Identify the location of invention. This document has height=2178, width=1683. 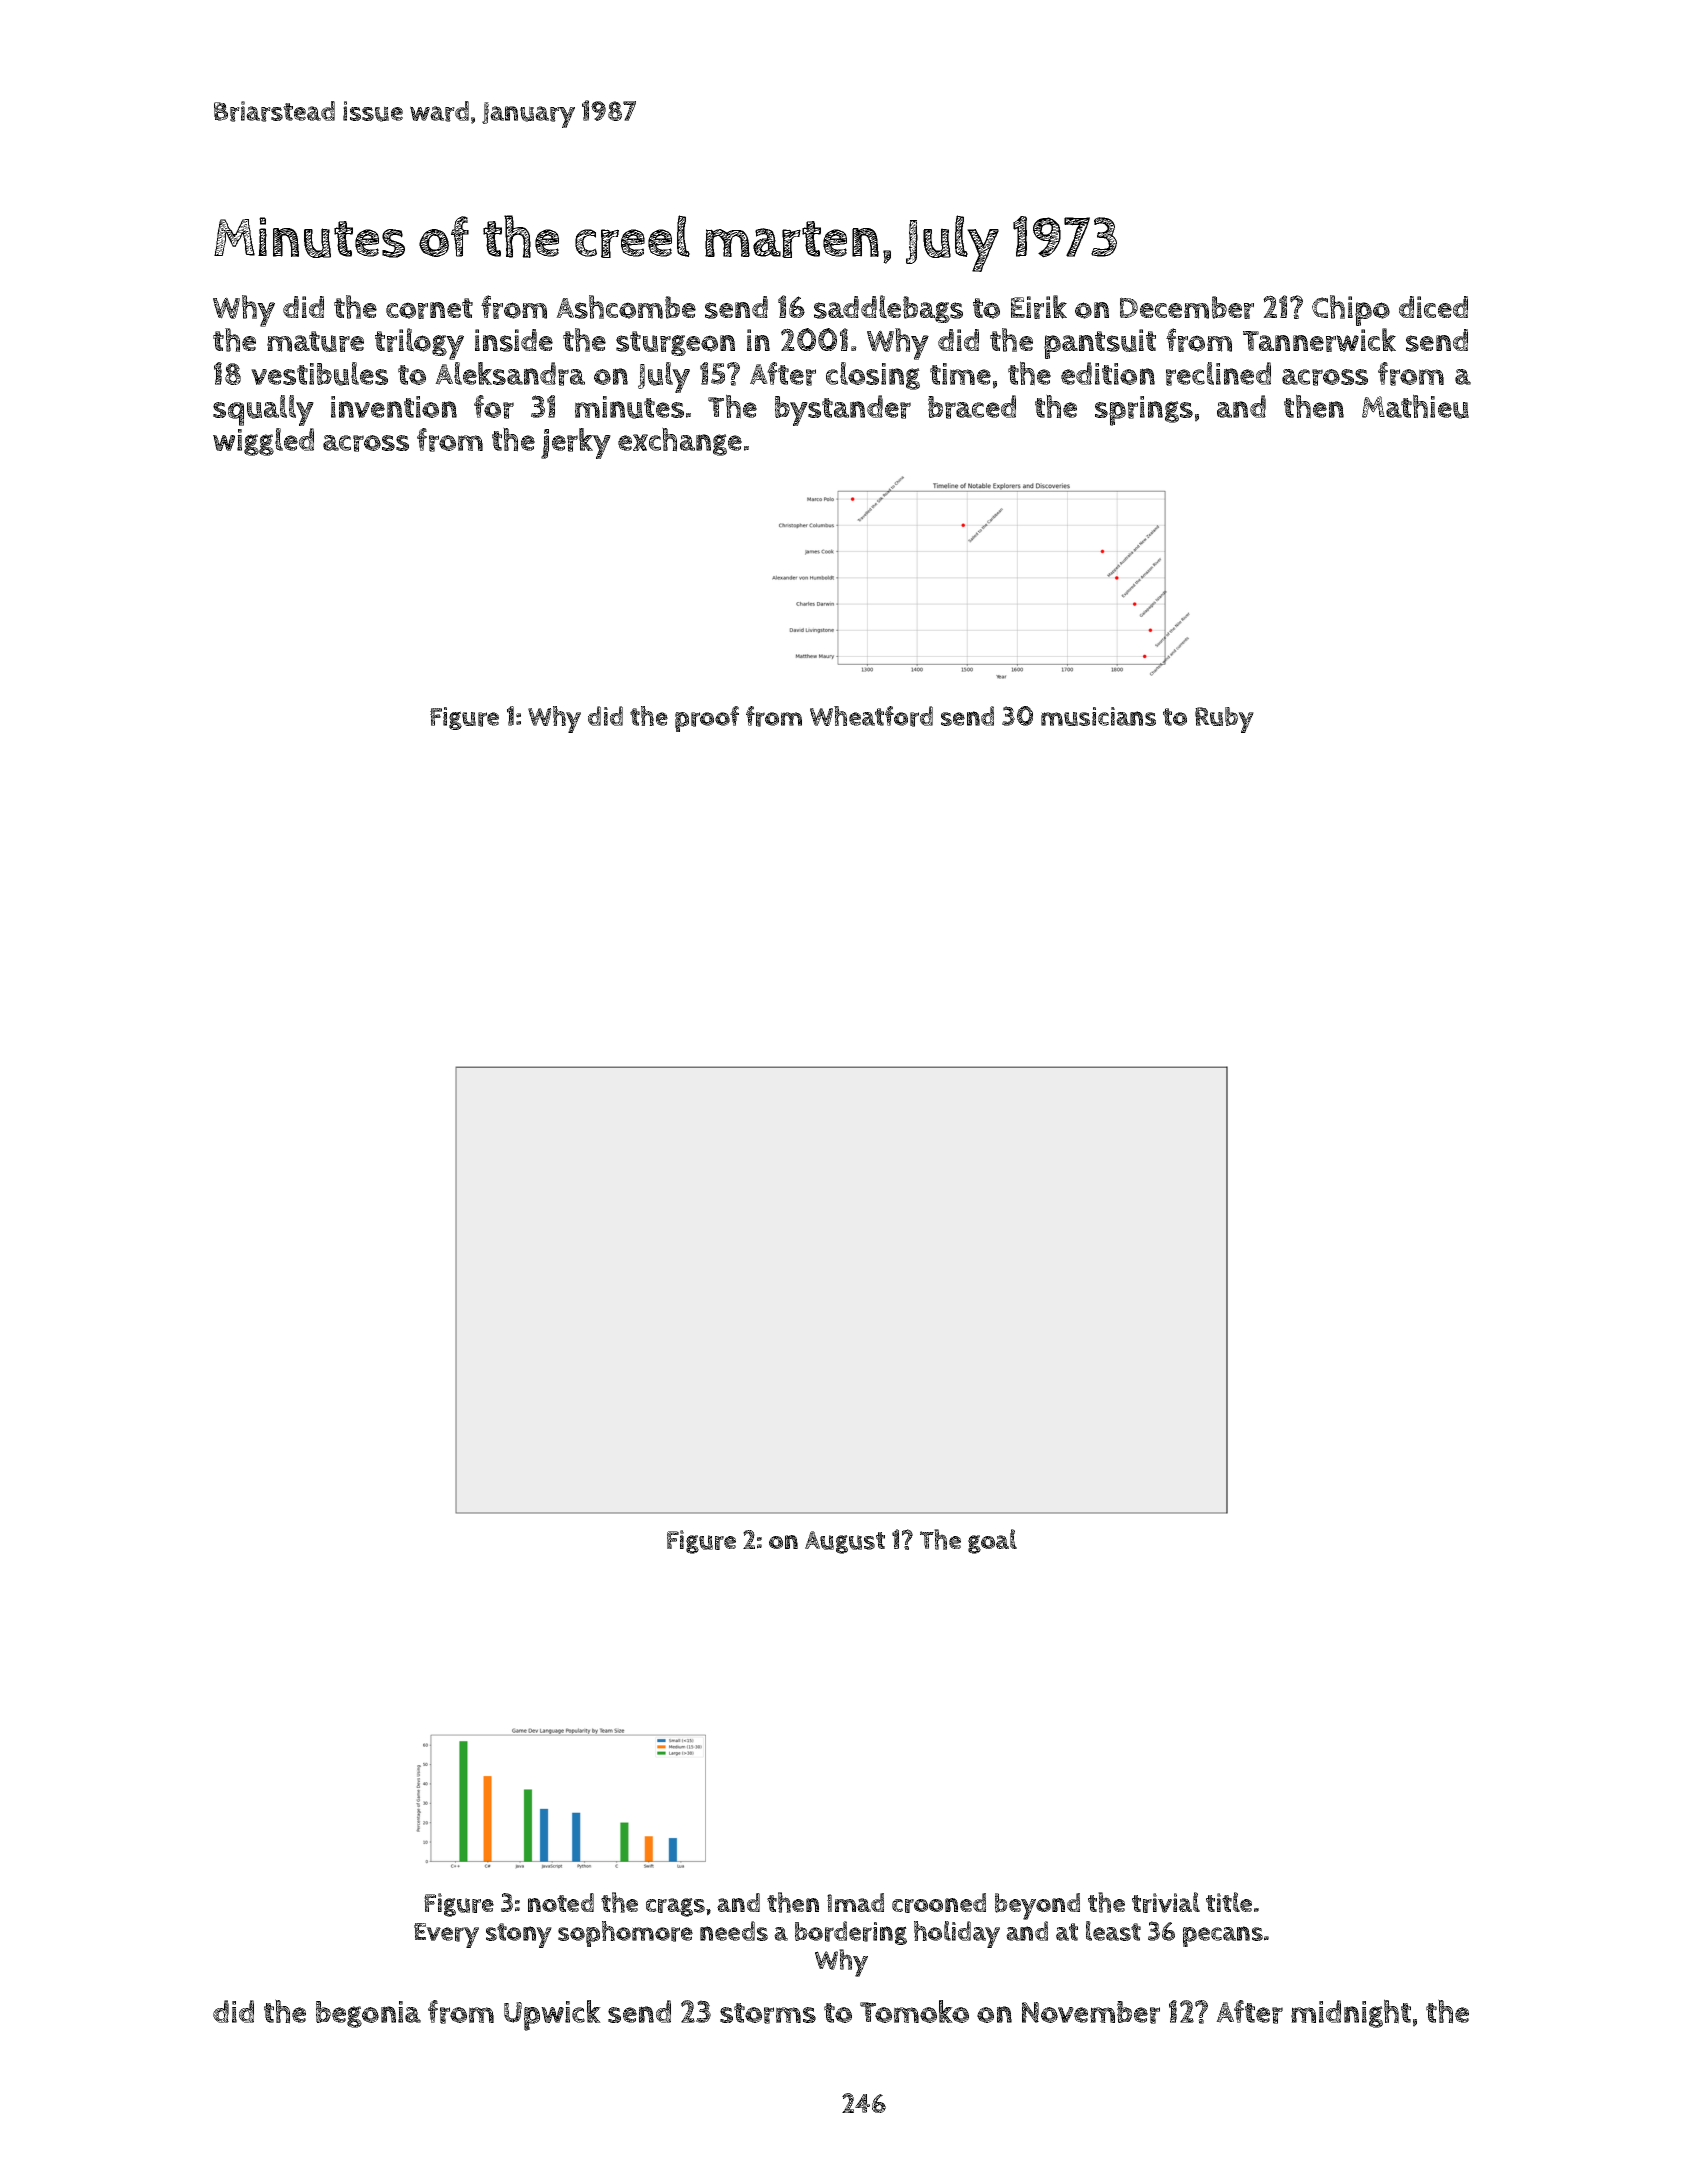
(394, 407).
